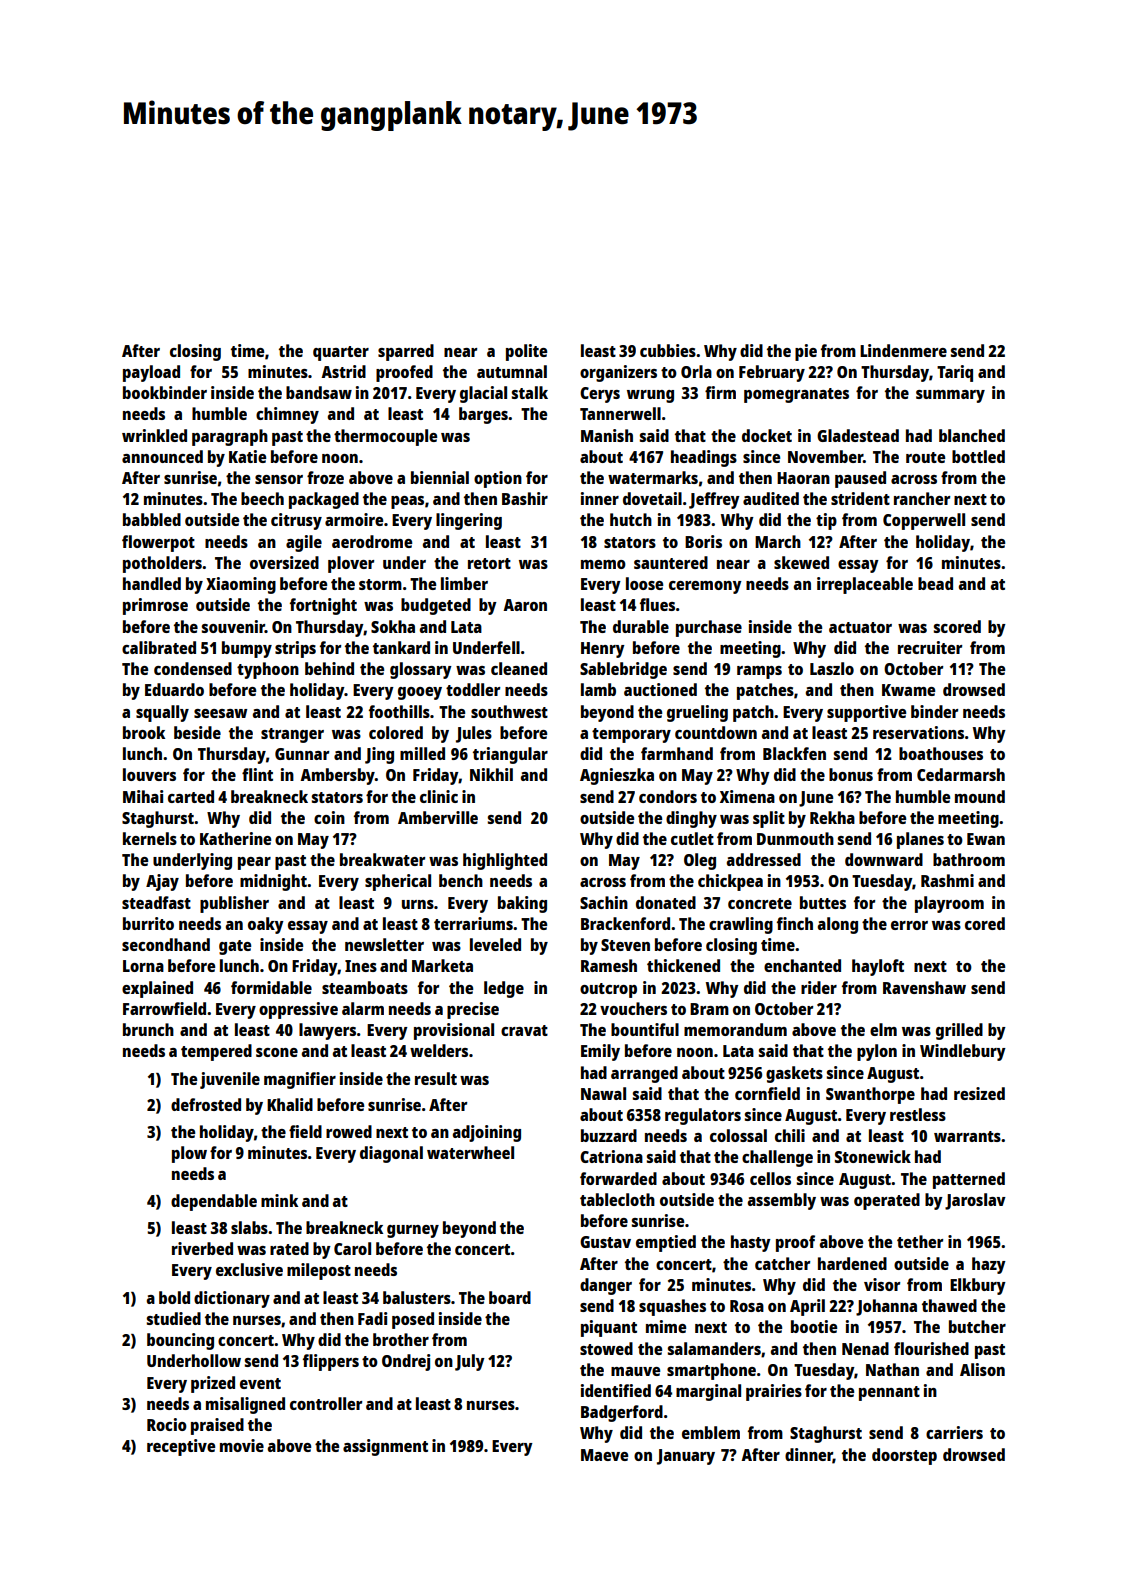 The height and width of the image is (1596, 1128). I want to click on terrariums, so click(473, 923).
